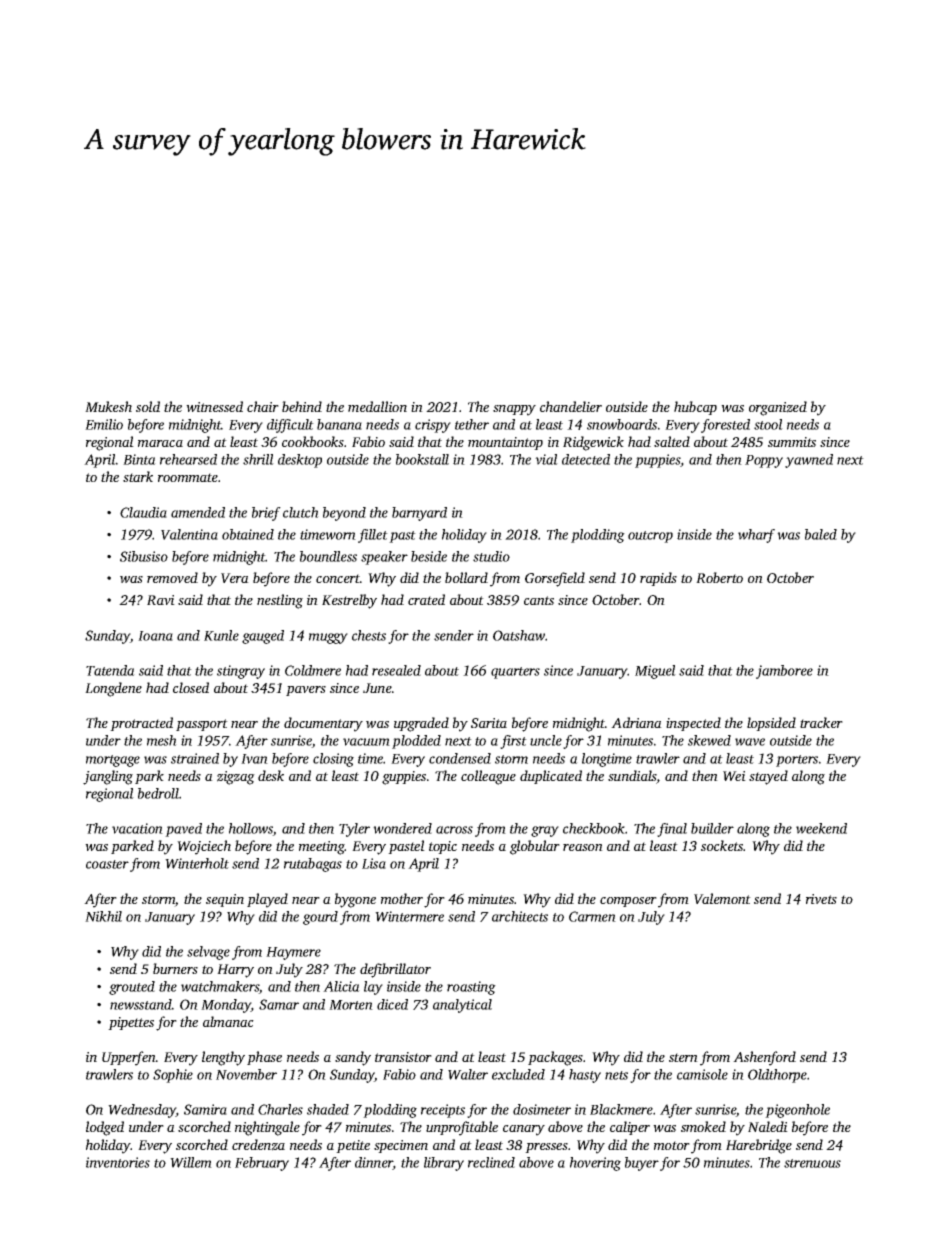 The width and height of the screenshot is (952, 1233). I want to click on hovering, so click(595, 1164).
